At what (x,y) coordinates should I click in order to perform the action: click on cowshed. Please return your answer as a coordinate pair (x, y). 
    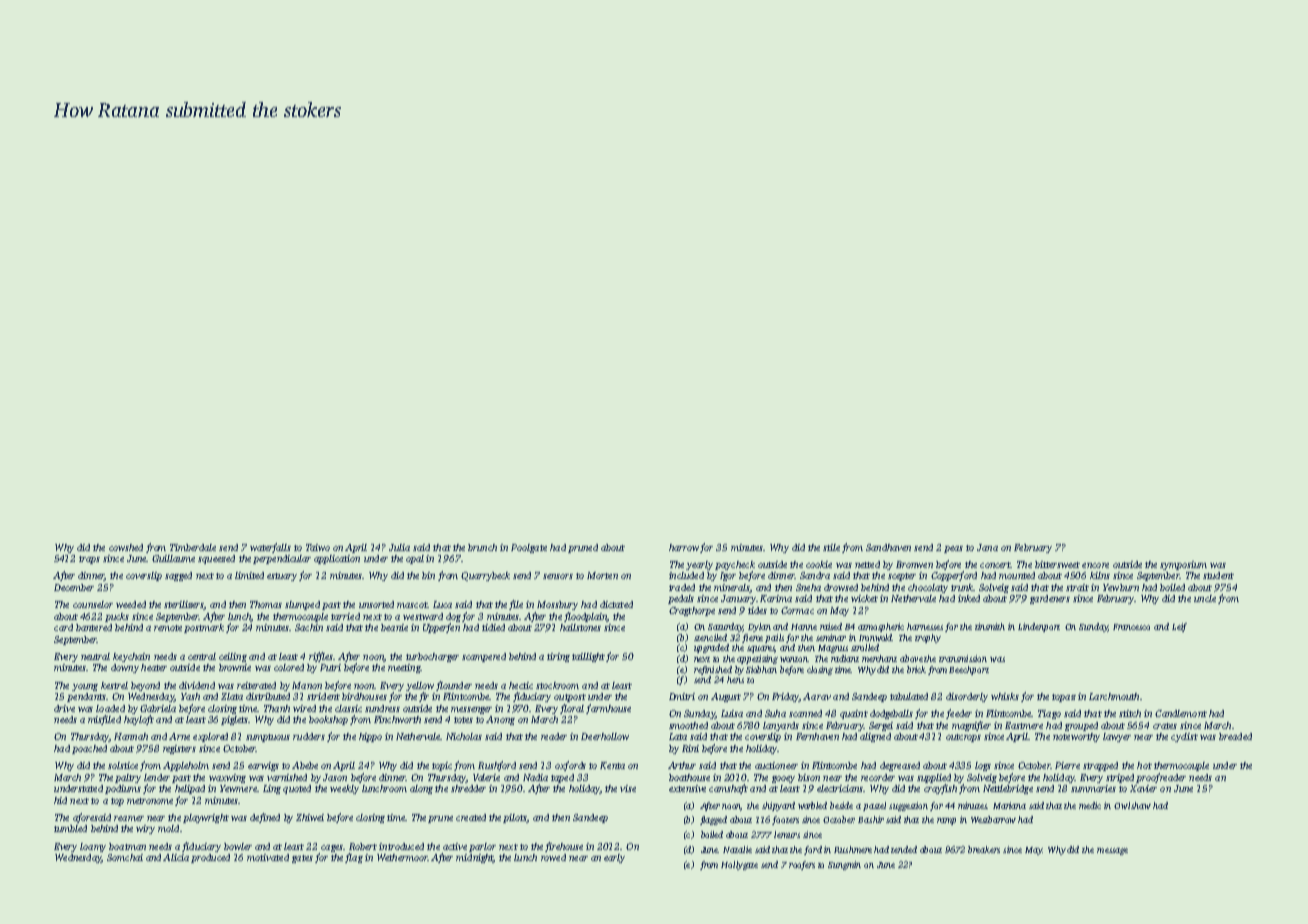
    Looking at the image, I should click on (126, 547).
